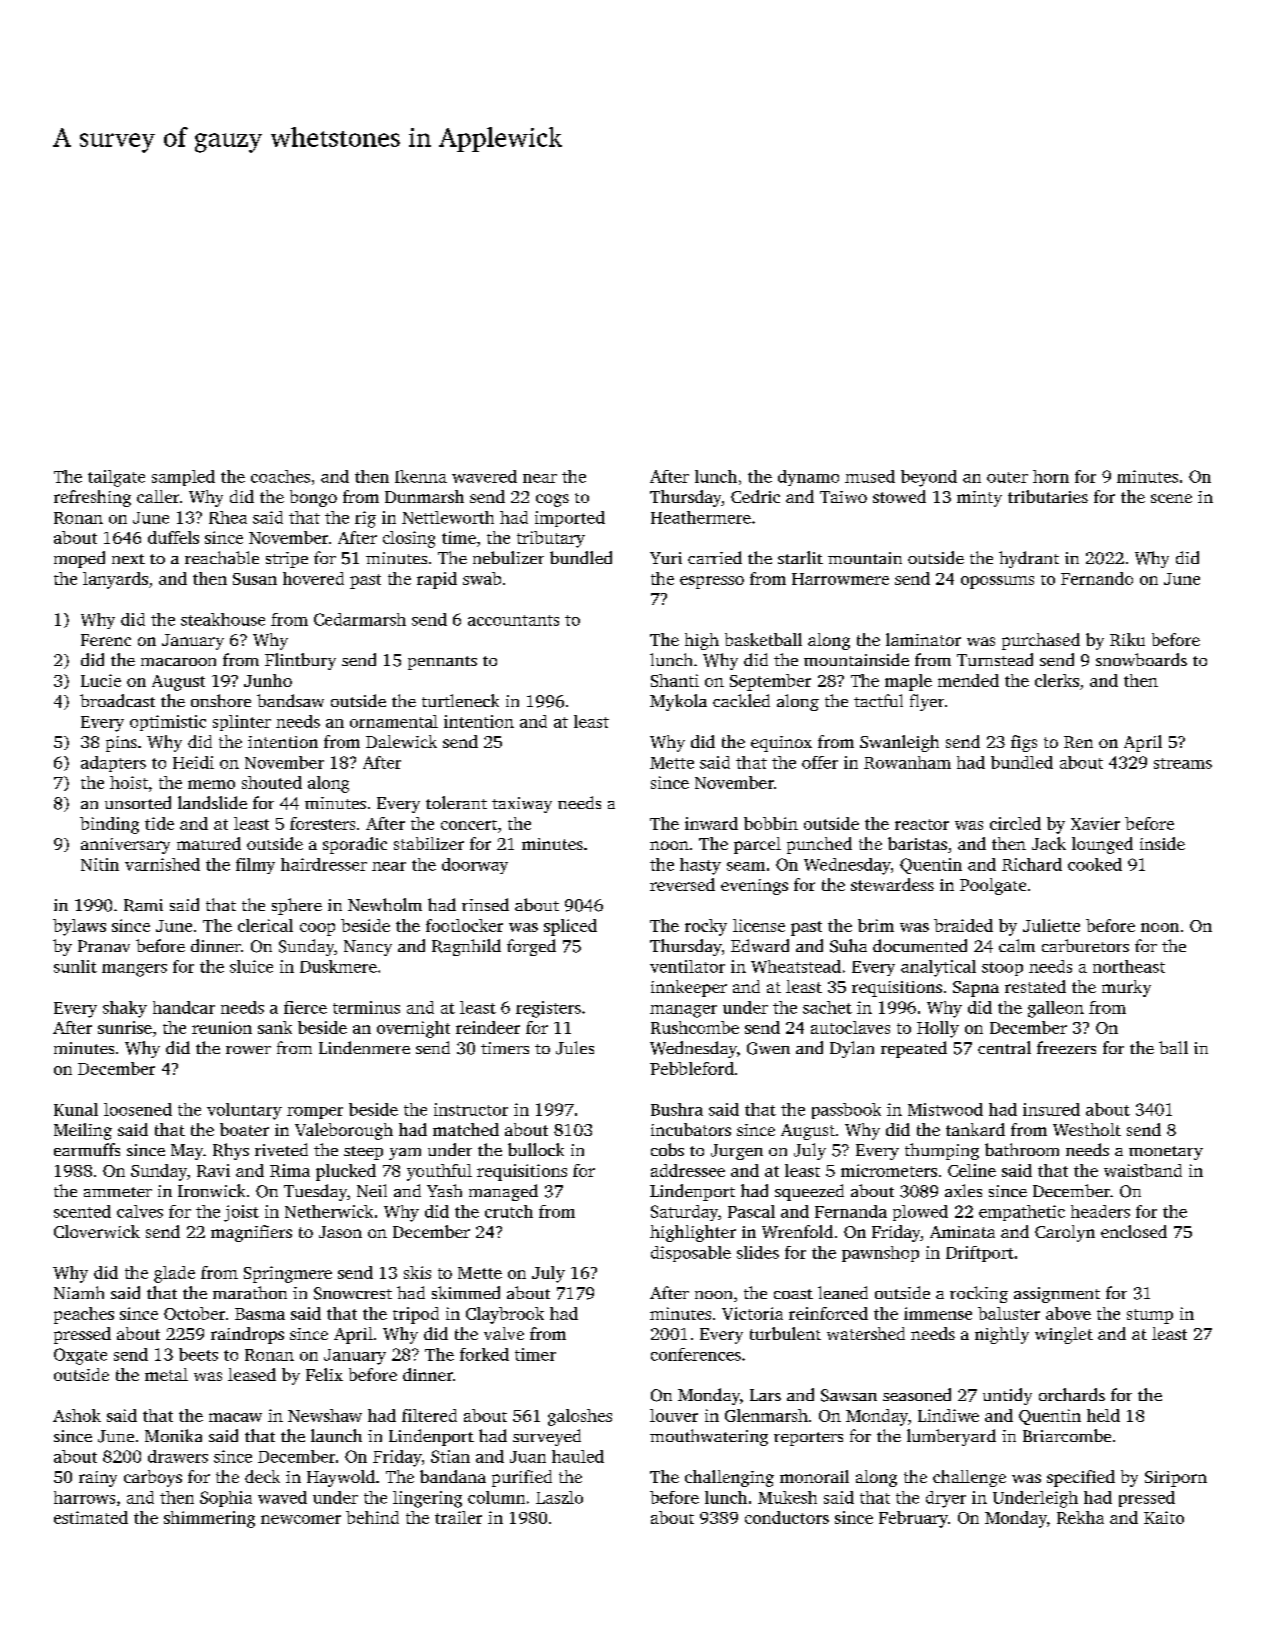  What do you see at coordinates (683, 1011) in the document?
I see `manager` at bounding box center [683, 1011].
